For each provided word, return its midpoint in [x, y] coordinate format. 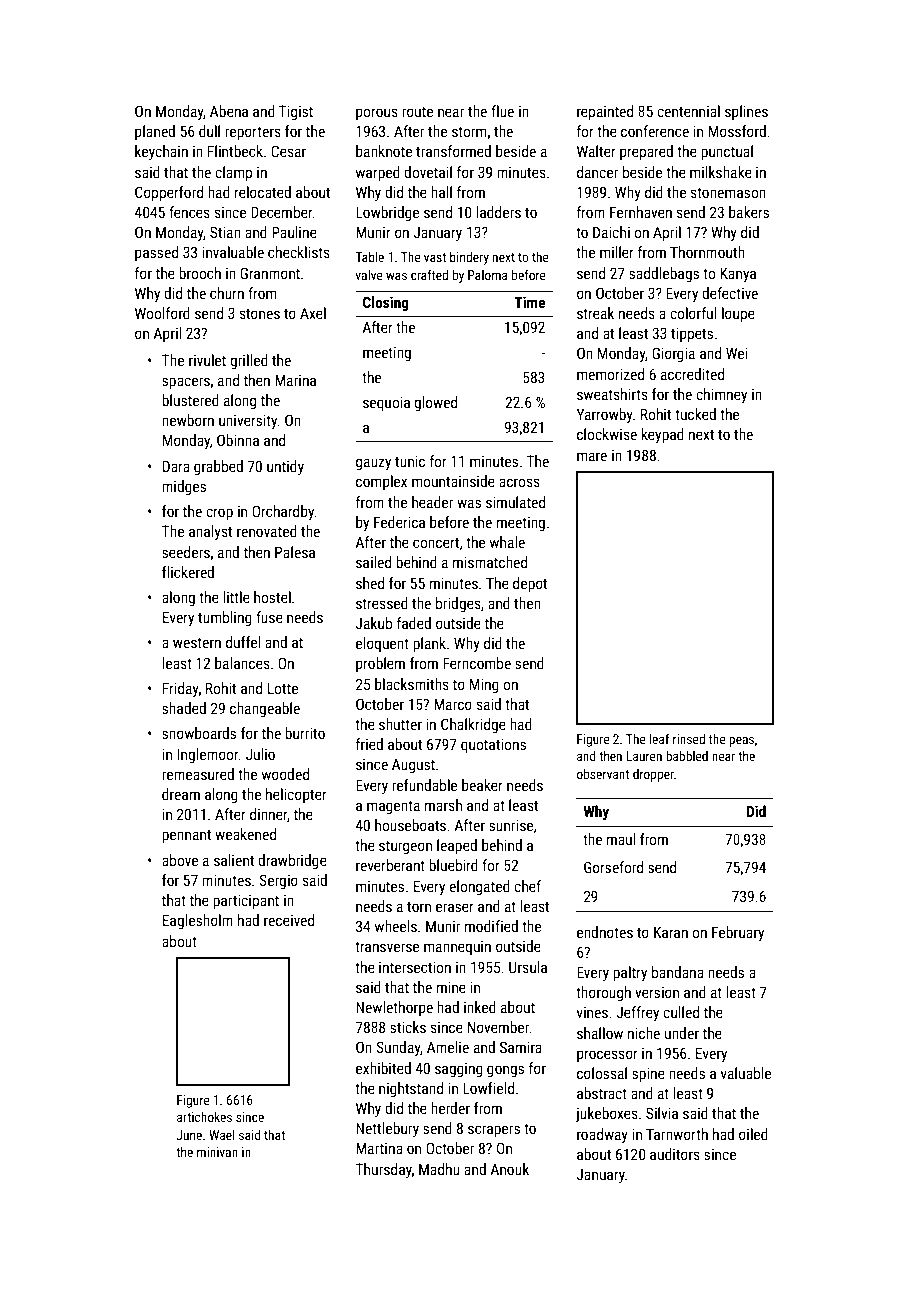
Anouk [509, 1169]
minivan [217, 1152]
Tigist [296, 112]
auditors [675, 1154]
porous [377, 114]
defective [730, 293]
